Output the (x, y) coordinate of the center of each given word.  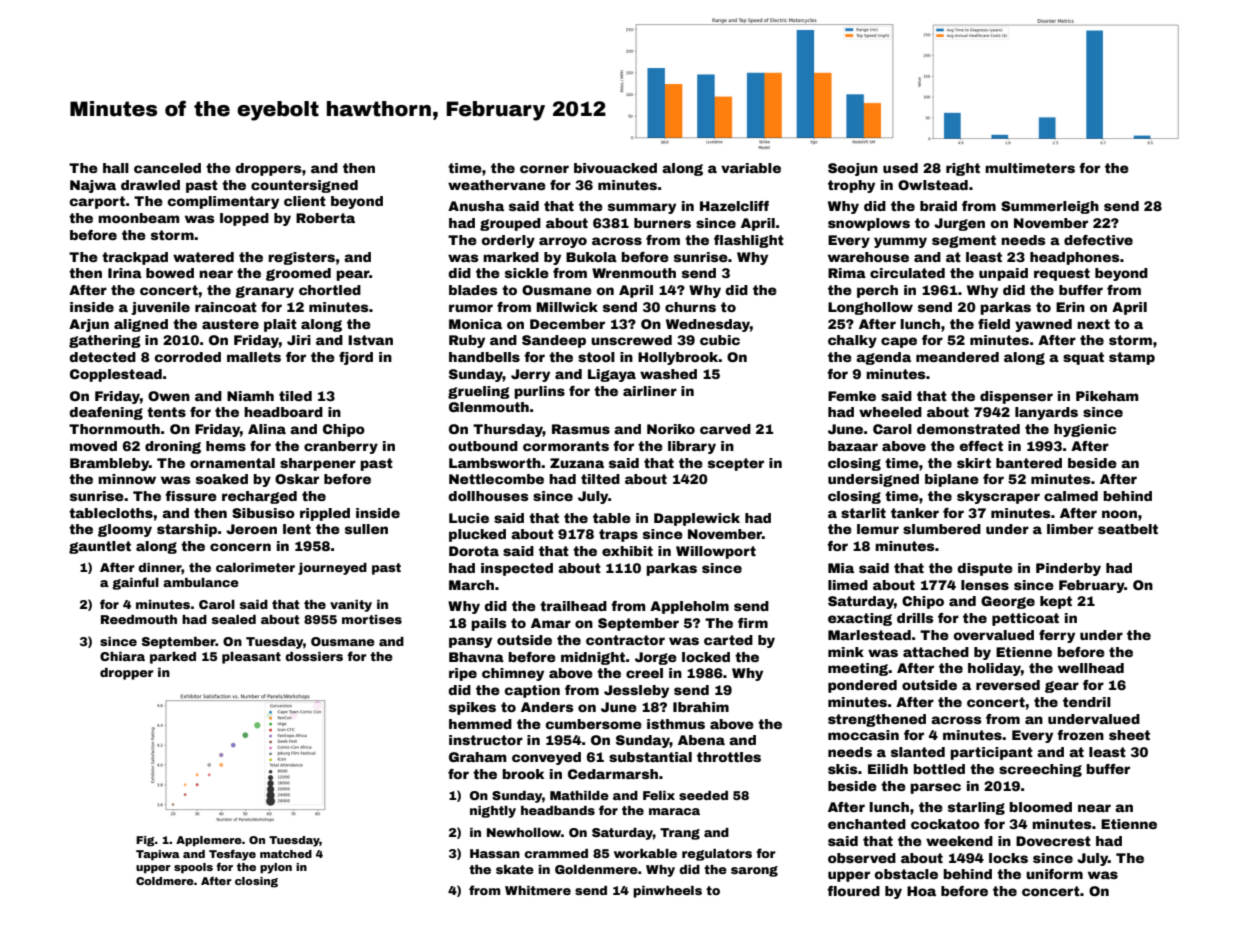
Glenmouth (489, 407)
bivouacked (615, 168)
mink (846, 652)
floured (853, 891)
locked (706, 657)
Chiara (122, 656)
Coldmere (165, 881)
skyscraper (998, 497)
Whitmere (538, 890)
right (963, 169)
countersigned (304, 186)
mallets (254, 357)
